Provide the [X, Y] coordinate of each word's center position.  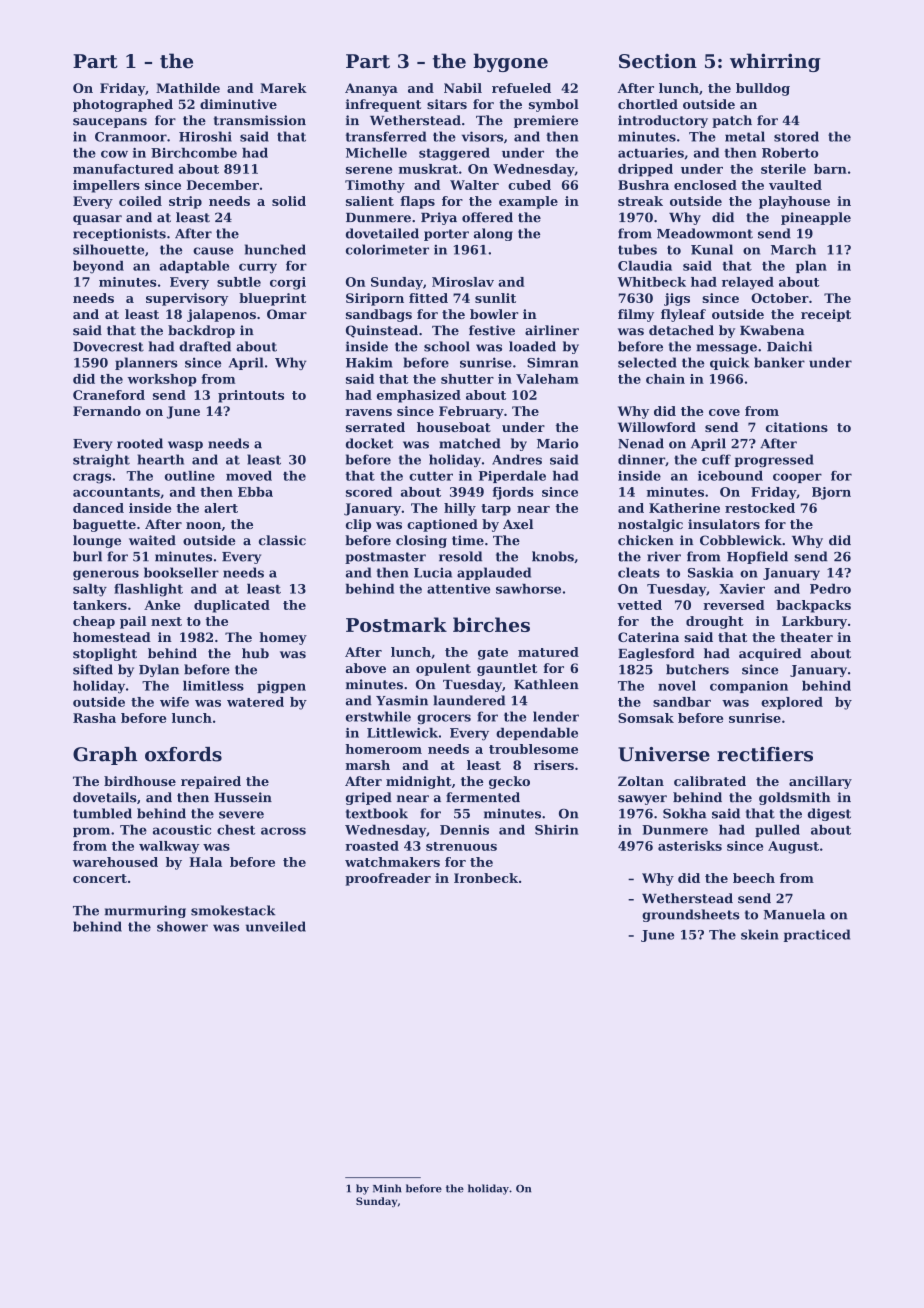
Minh [387, 1188]
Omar [287, 314]
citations [797, 427]
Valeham [547, 379]
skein [759, 934]
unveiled [276, 926]
